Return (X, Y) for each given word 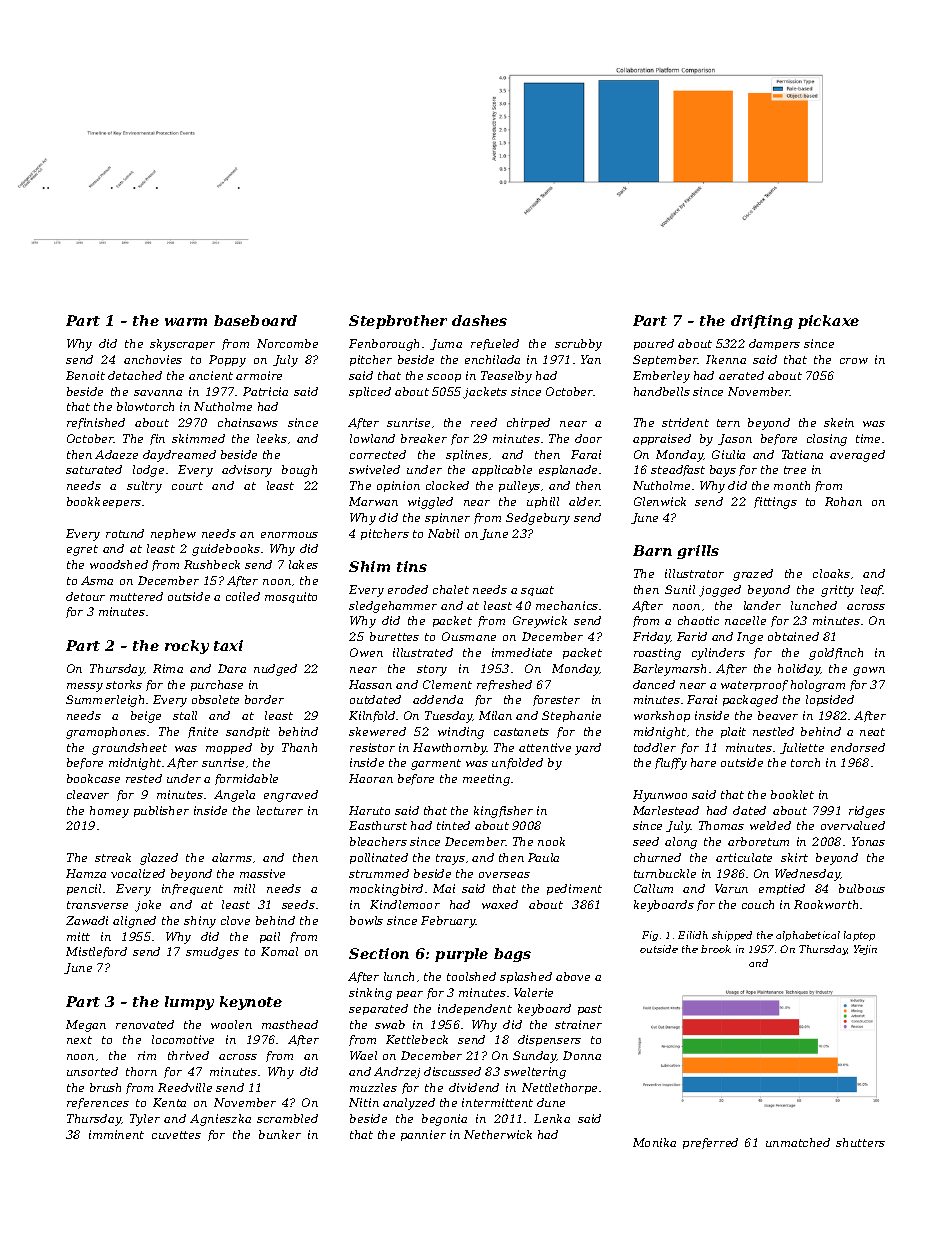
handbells (662, 391)
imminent (116, 1134)
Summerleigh (105, 701)
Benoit (85, 375)
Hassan (370, 684)
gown (869, 671)
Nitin (364, 1102)
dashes (479, 320)
